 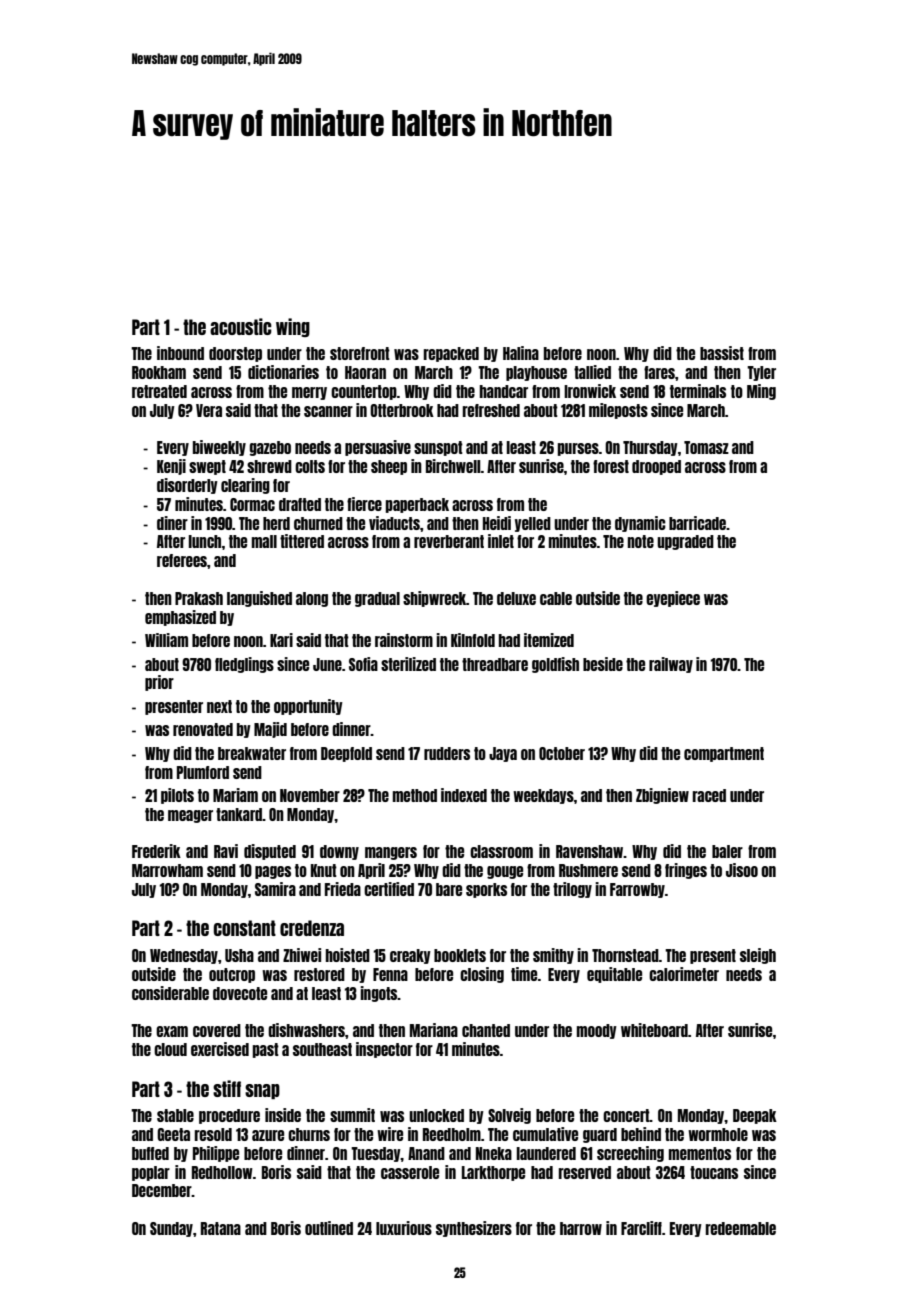 What do you see at coordinates (226, 851) in the screenshot?
I see `Ravi` at bounding box center [226, 851].
